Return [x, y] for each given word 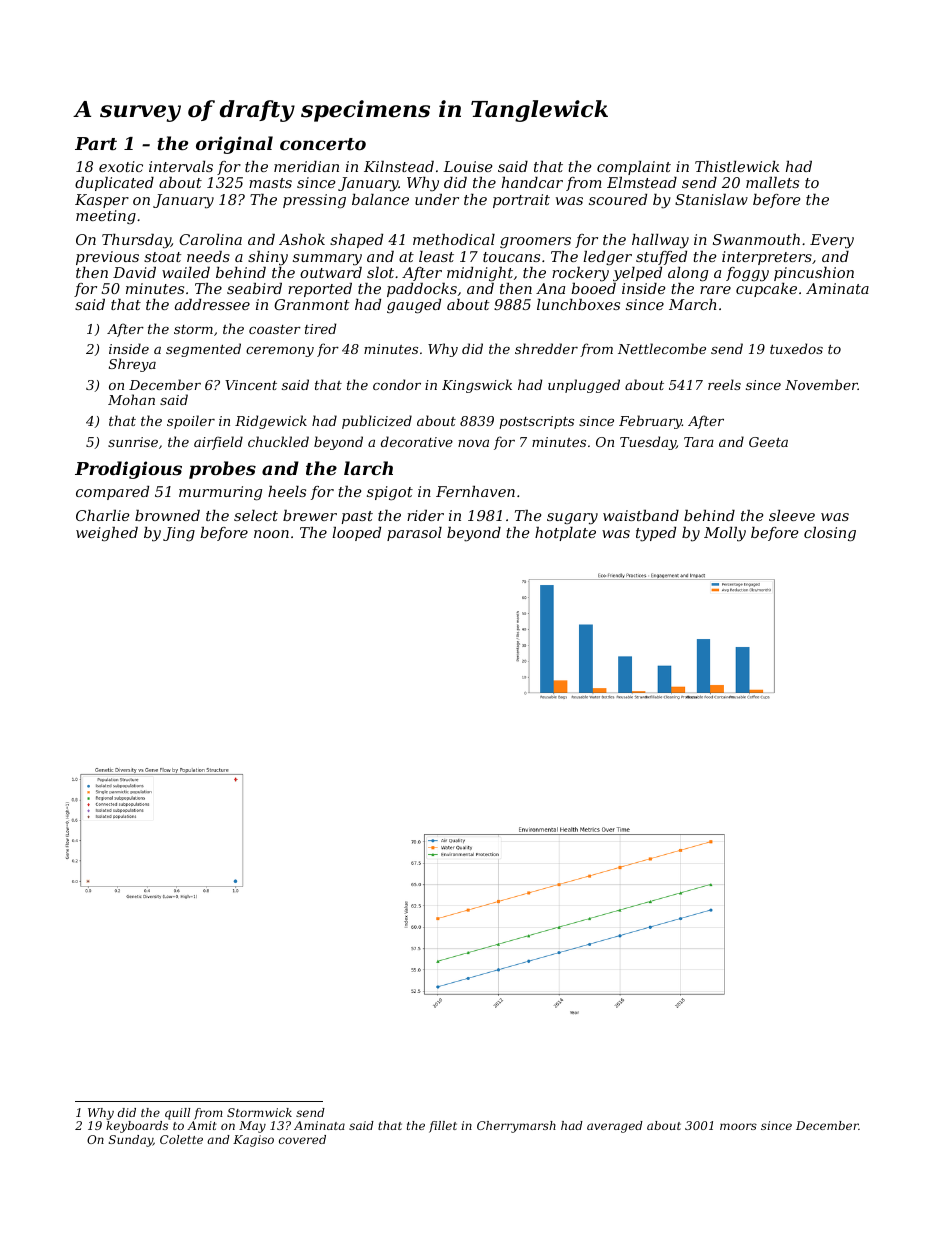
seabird [254, 288]
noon [271, 534]
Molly [725, 534]
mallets [772, 182]
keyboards [137, 1127]
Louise [468, 166]
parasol [414, 534]
